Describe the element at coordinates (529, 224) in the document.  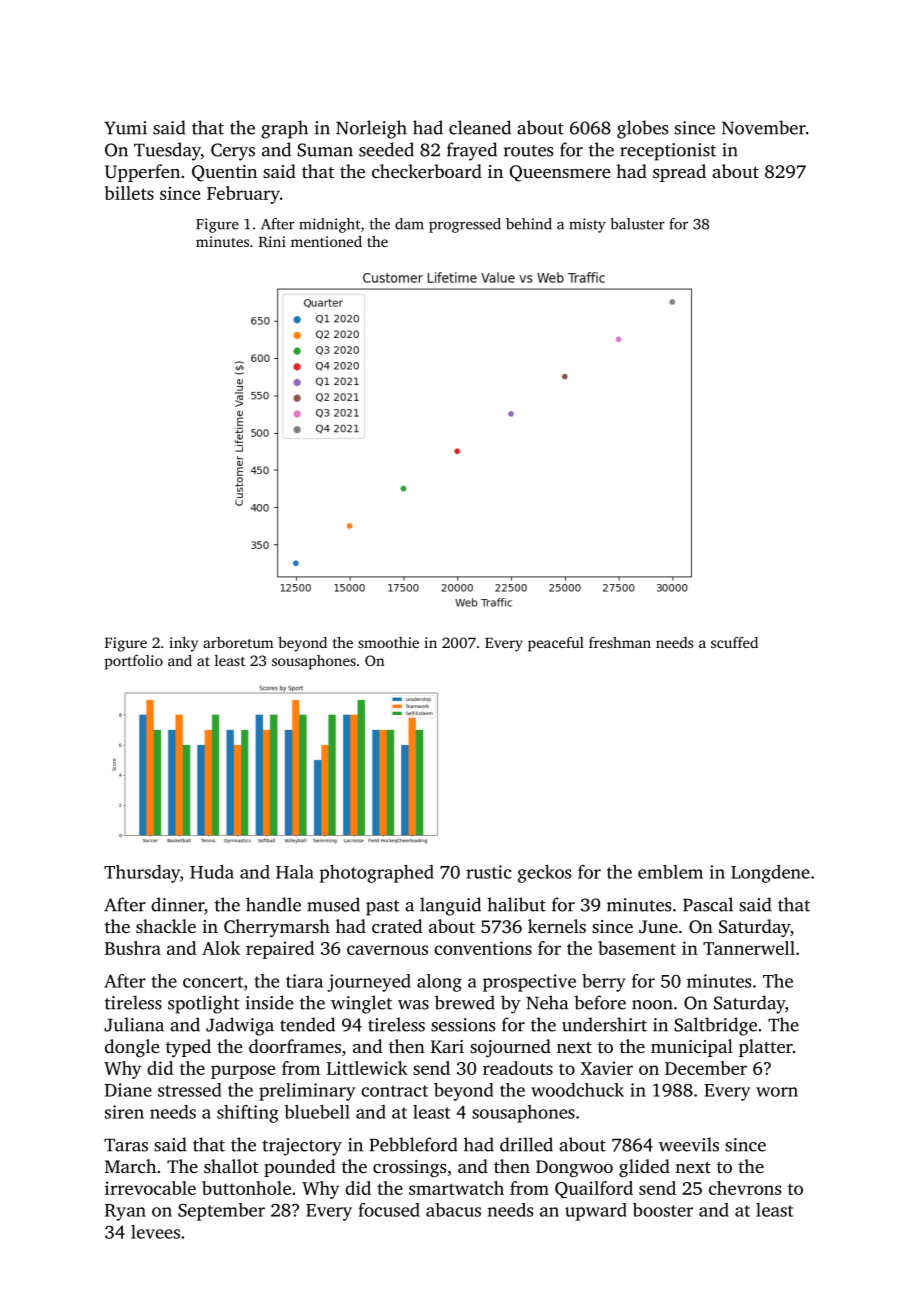
I see `behind` at that location.
